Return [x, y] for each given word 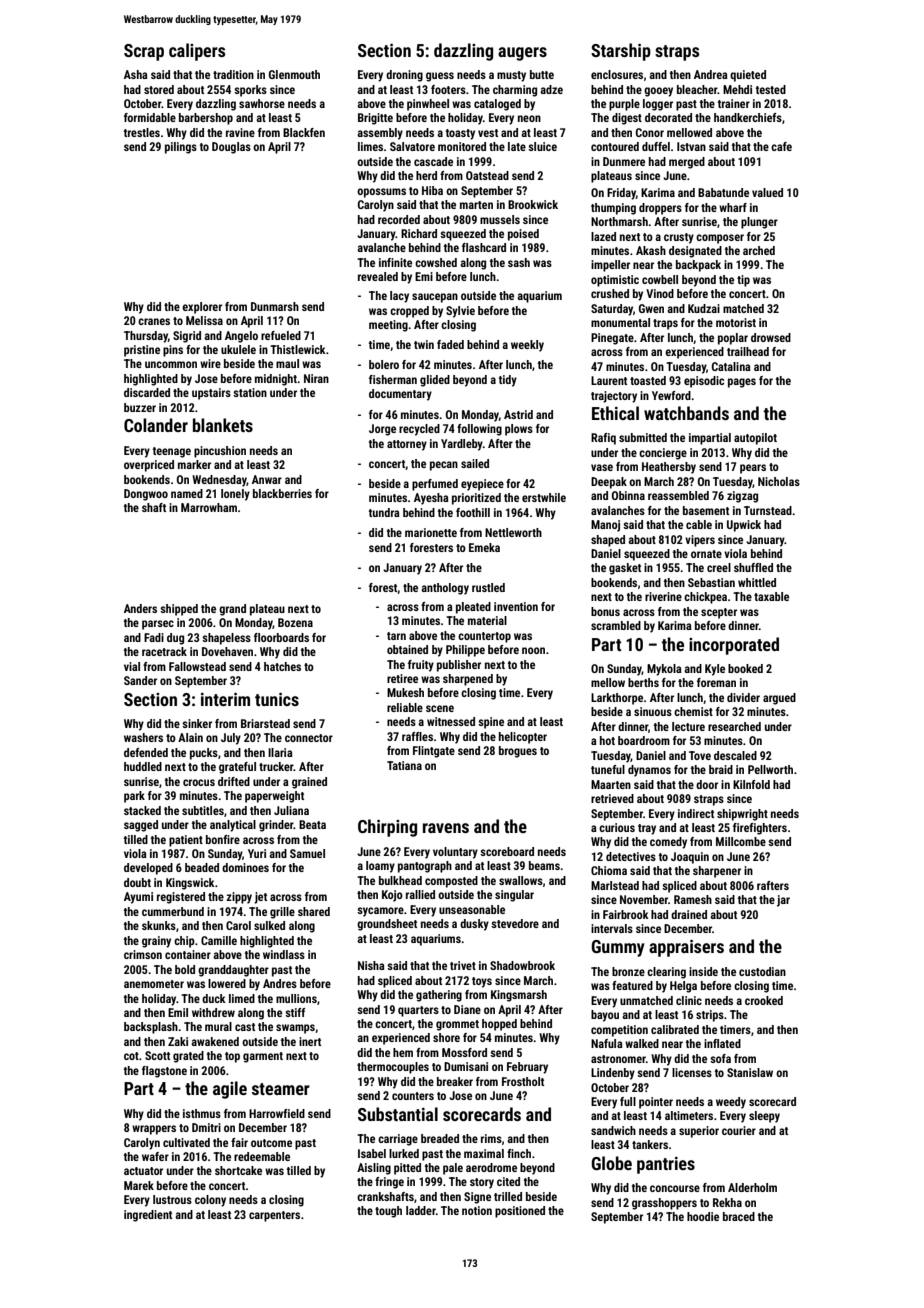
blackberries [282, 493]
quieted [748, 76]
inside [703, 971]
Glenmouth [294, 74]
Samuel [307, 853]
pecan [444, 466]
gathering [439, 996]
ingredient [148, 1216]
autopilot [755, 439]
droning [404, 76]
